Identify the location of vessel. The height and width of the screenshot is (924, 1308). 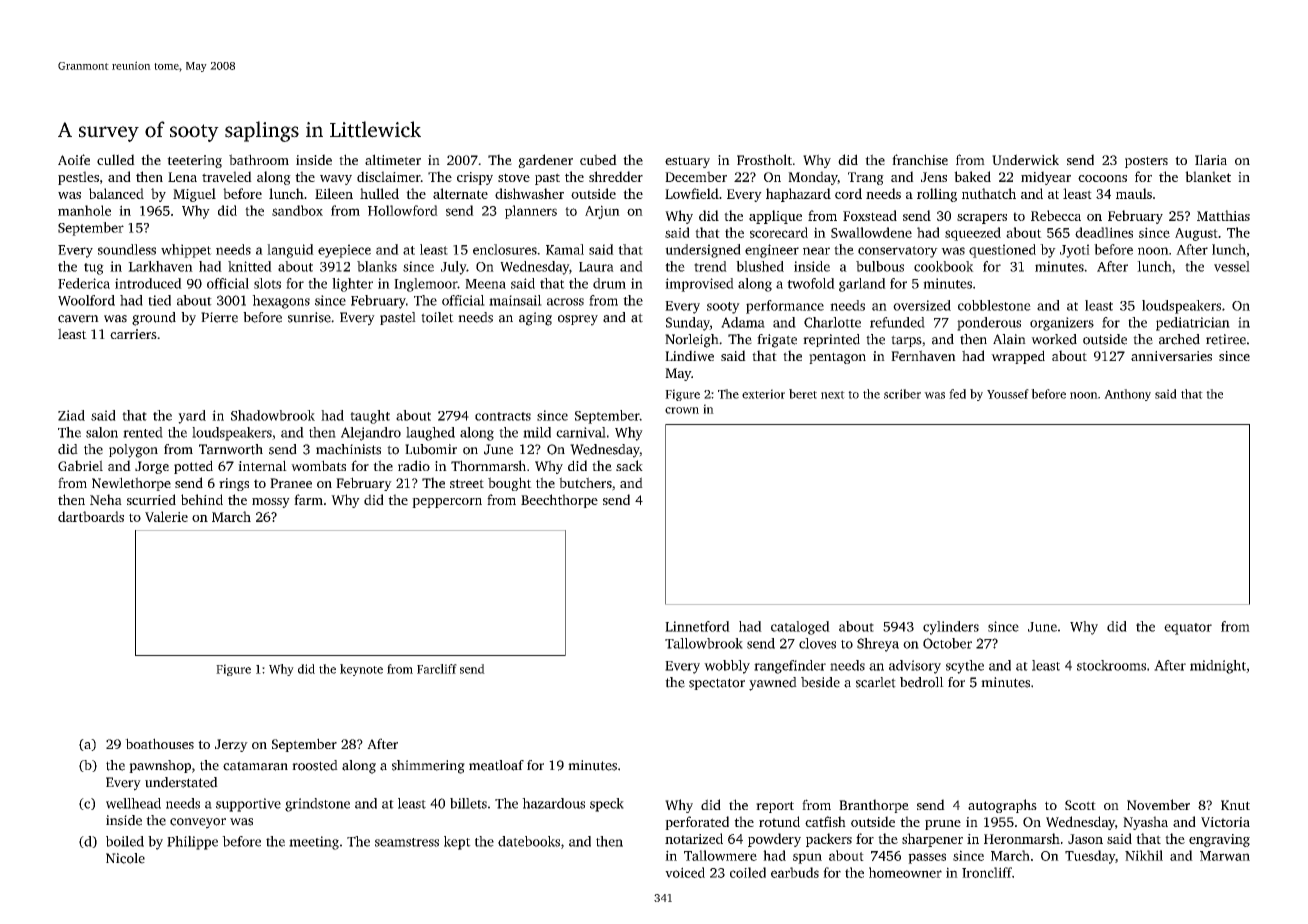
(1232, 266).
